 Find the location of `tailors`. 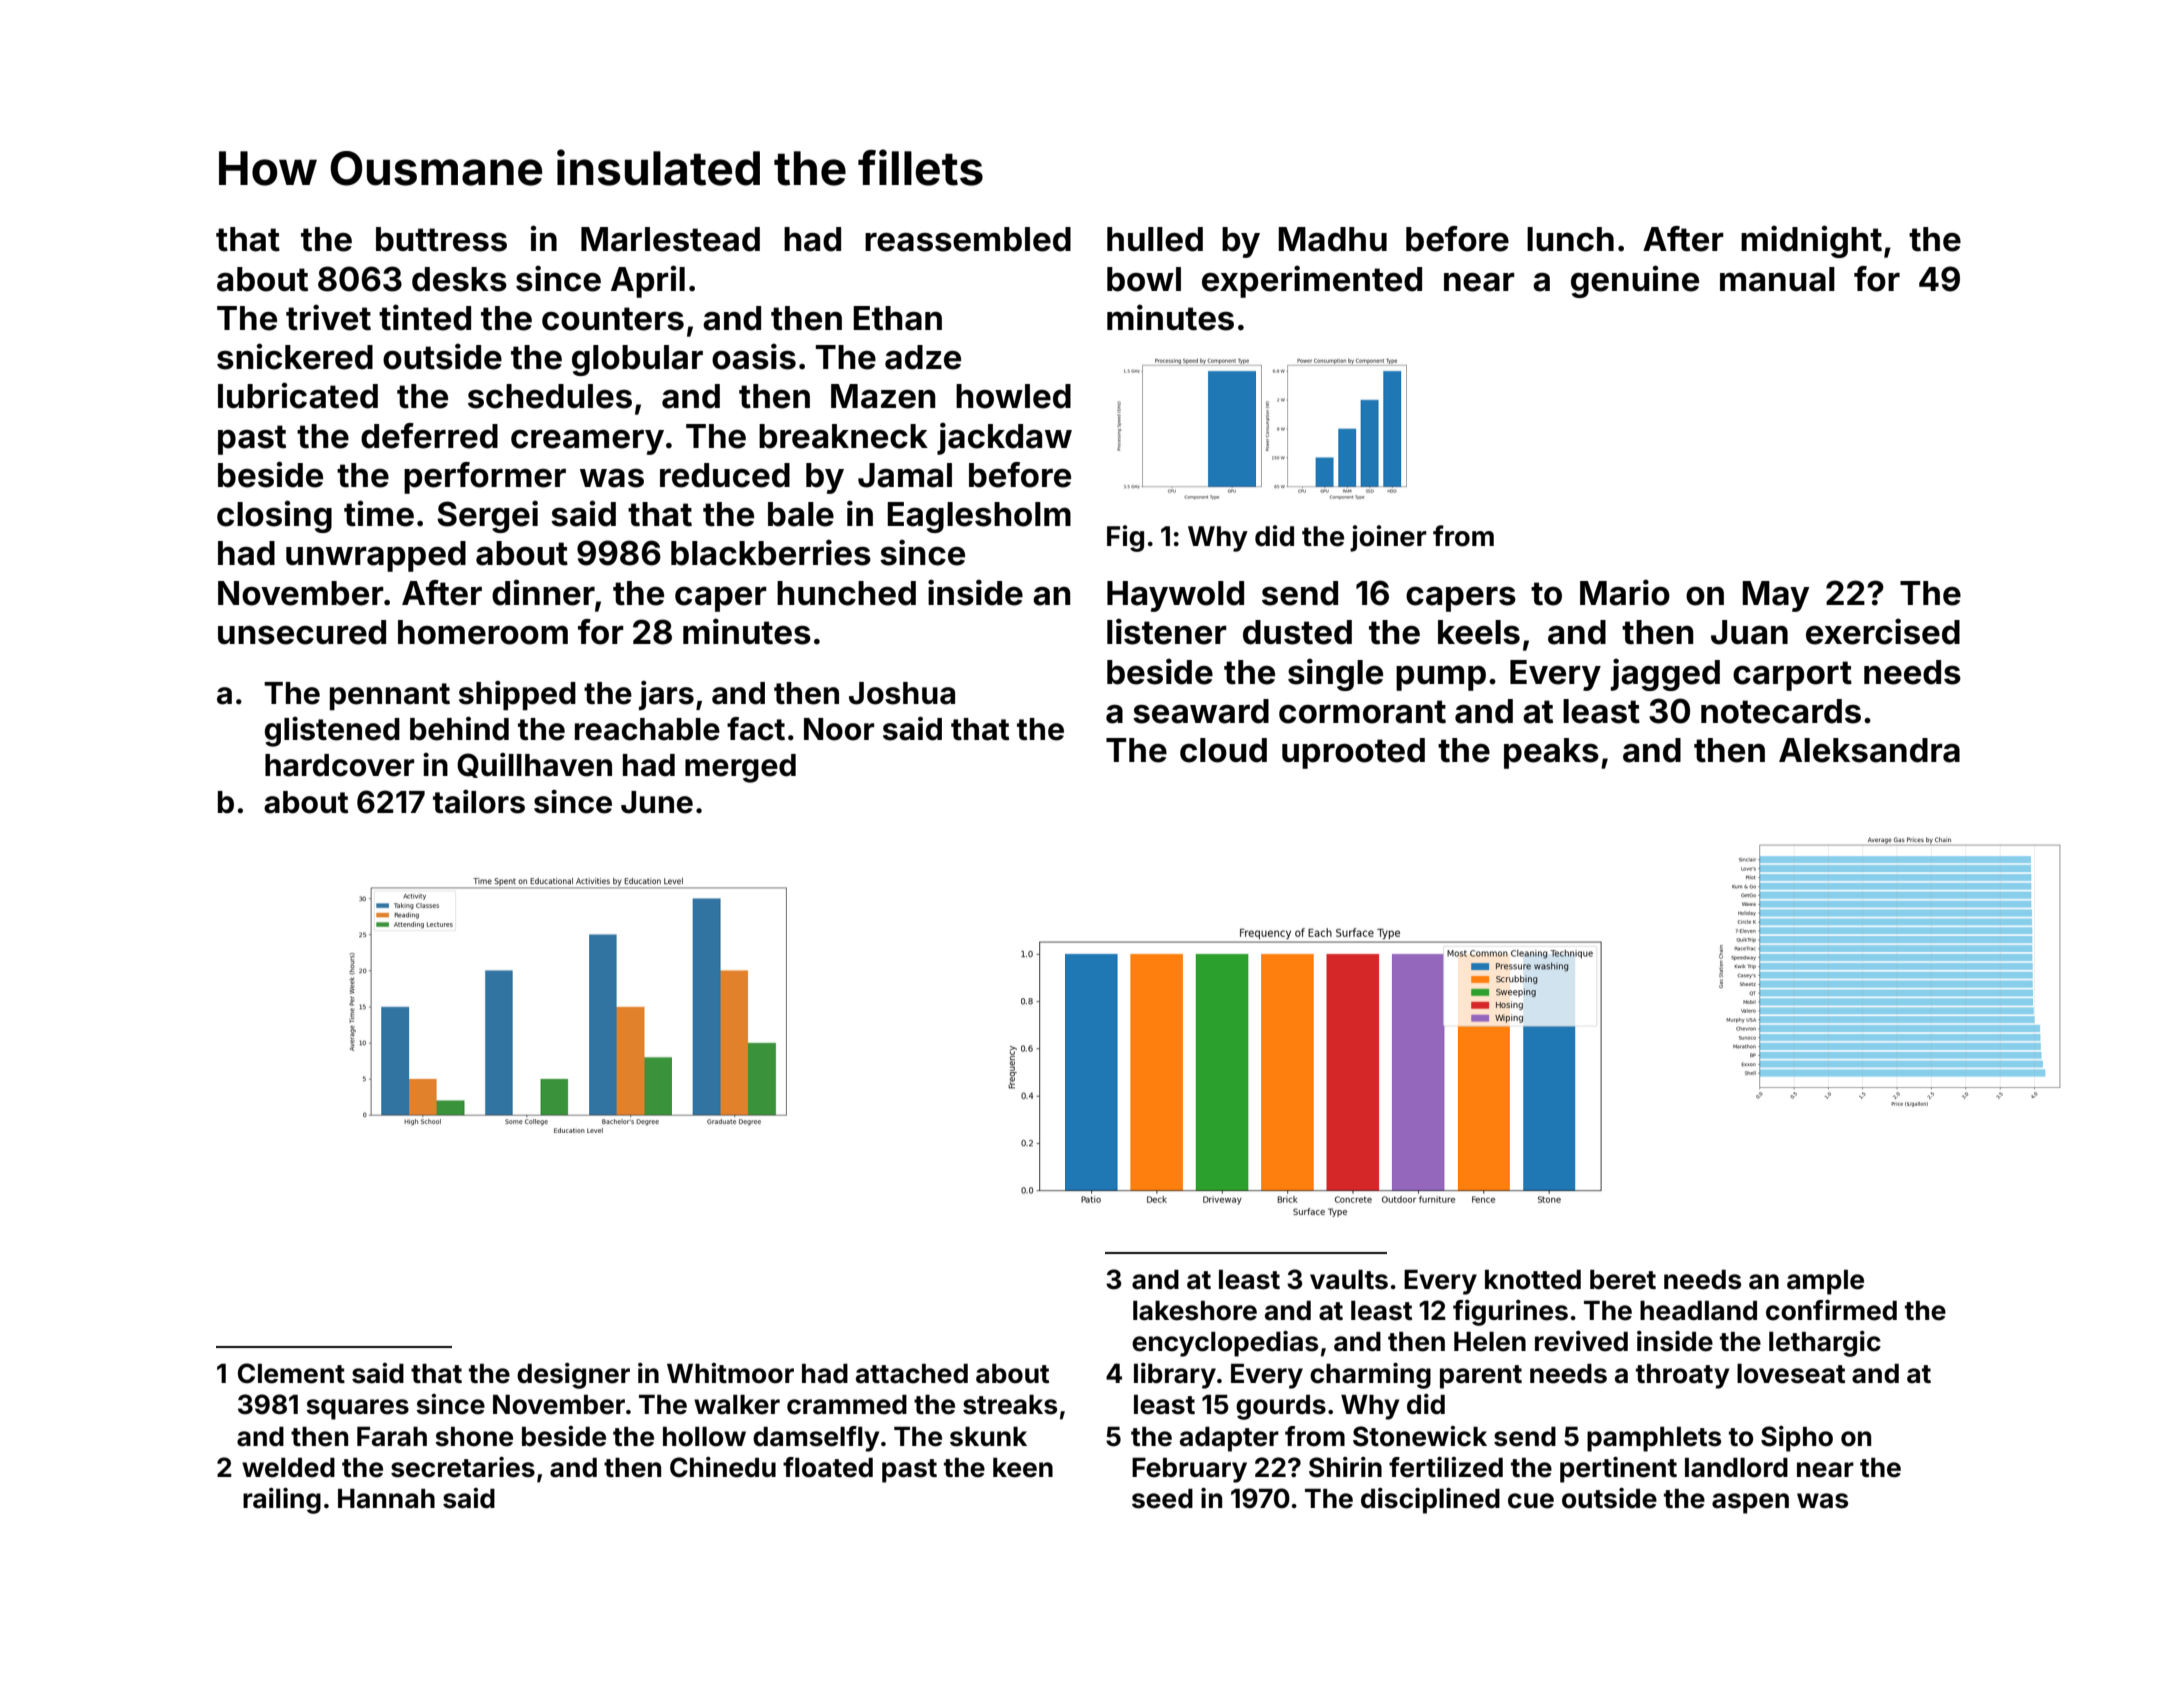

tailors is located at coordinates (479, 802).
